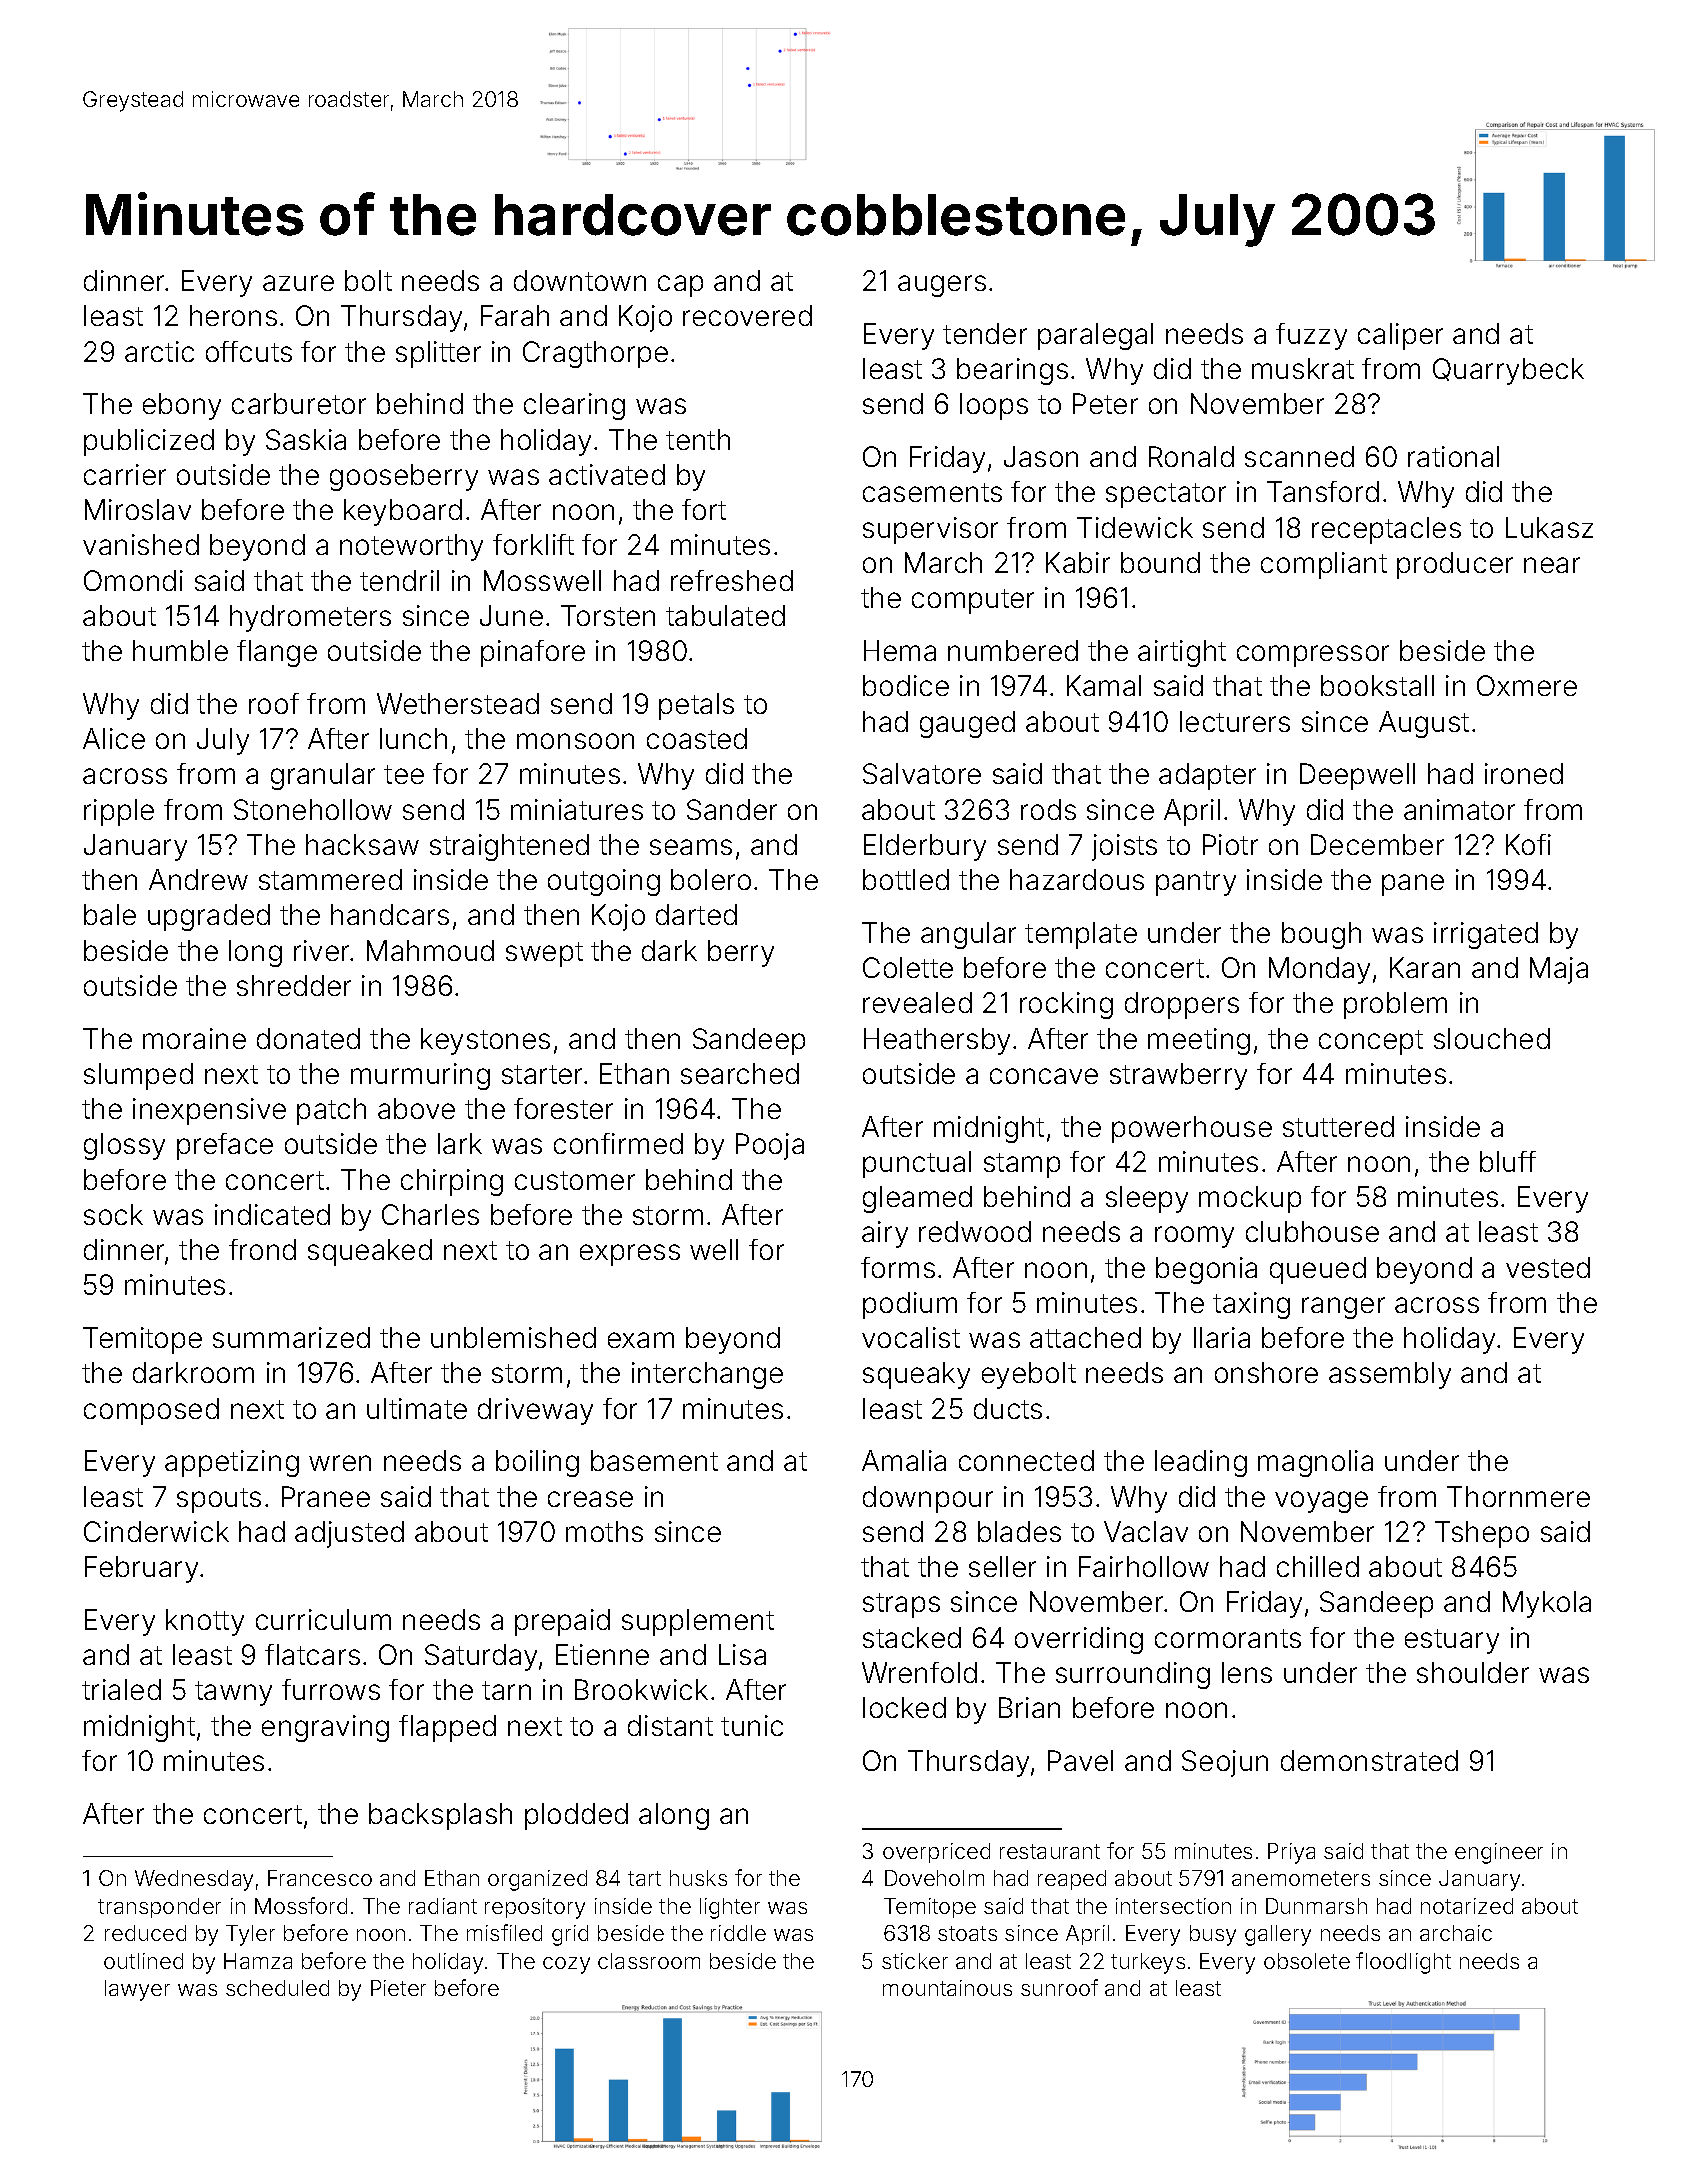  I want to click on fuzzy, so click(1311, 336).
